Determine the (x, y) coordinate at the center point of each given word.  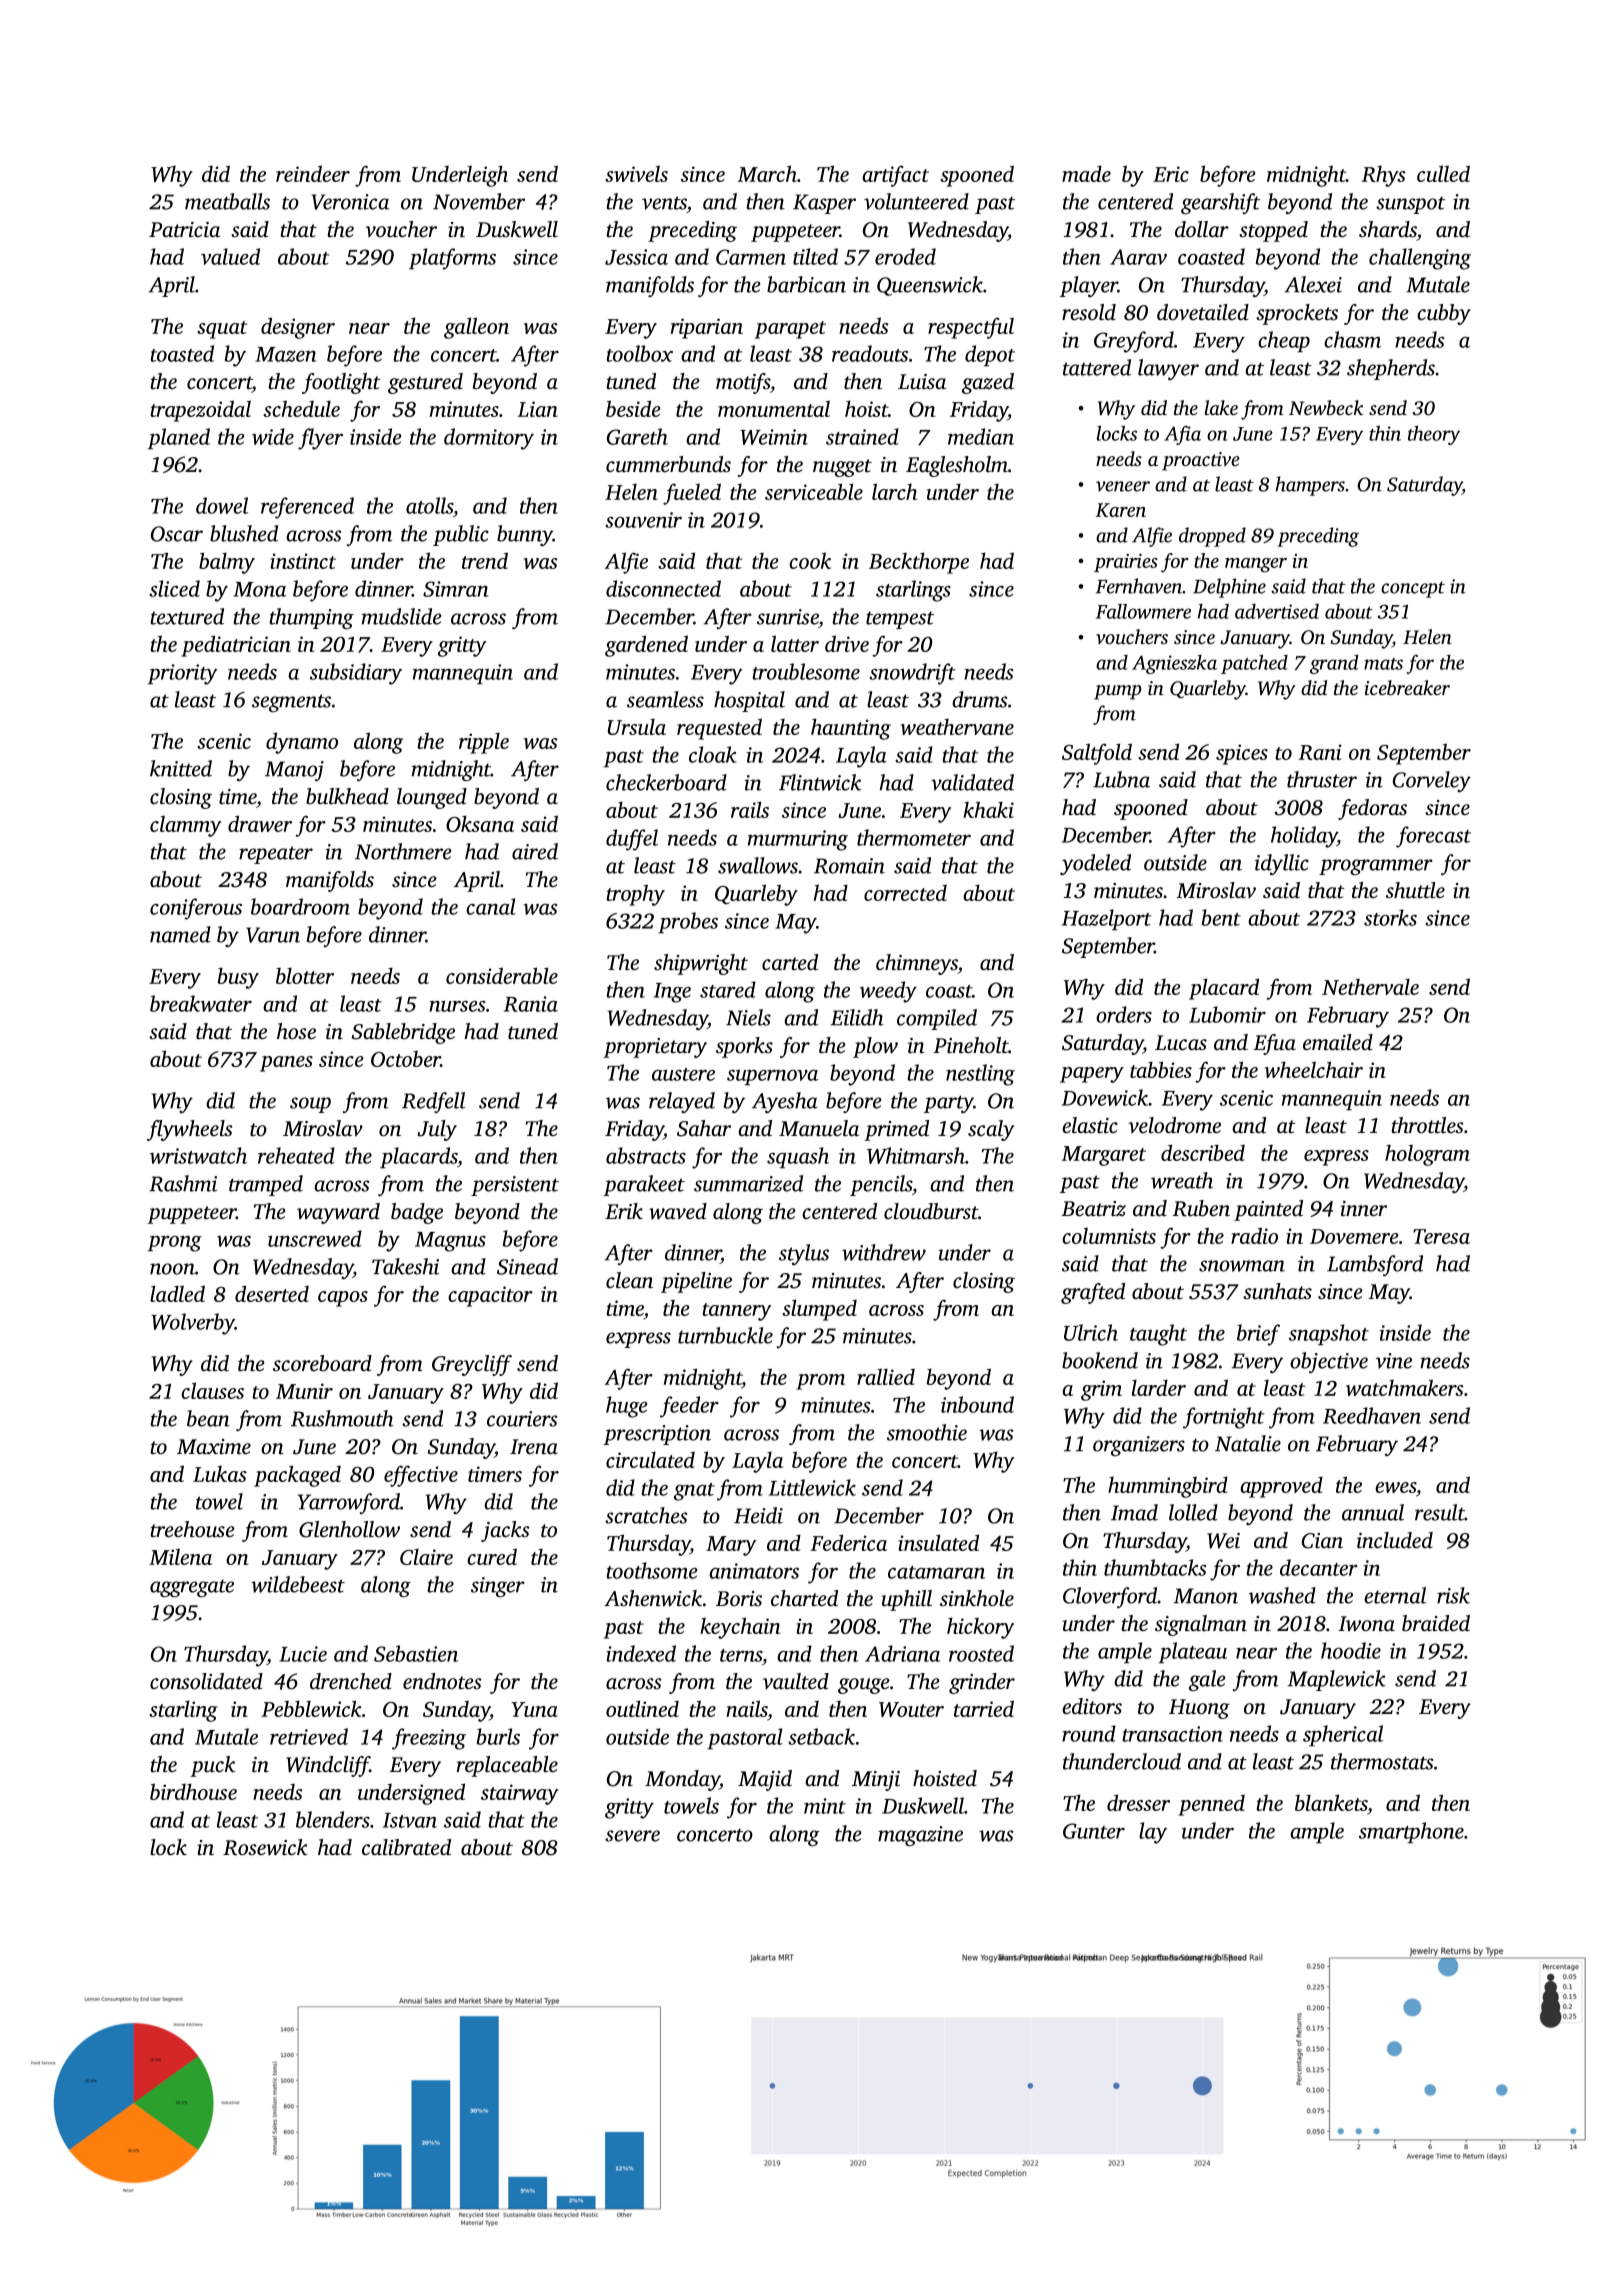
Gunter (1094, 1831)
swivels (636, 173)
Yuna (534, 1709)
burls (498, 1736)
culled (1443, 173)
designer (298, 328)
